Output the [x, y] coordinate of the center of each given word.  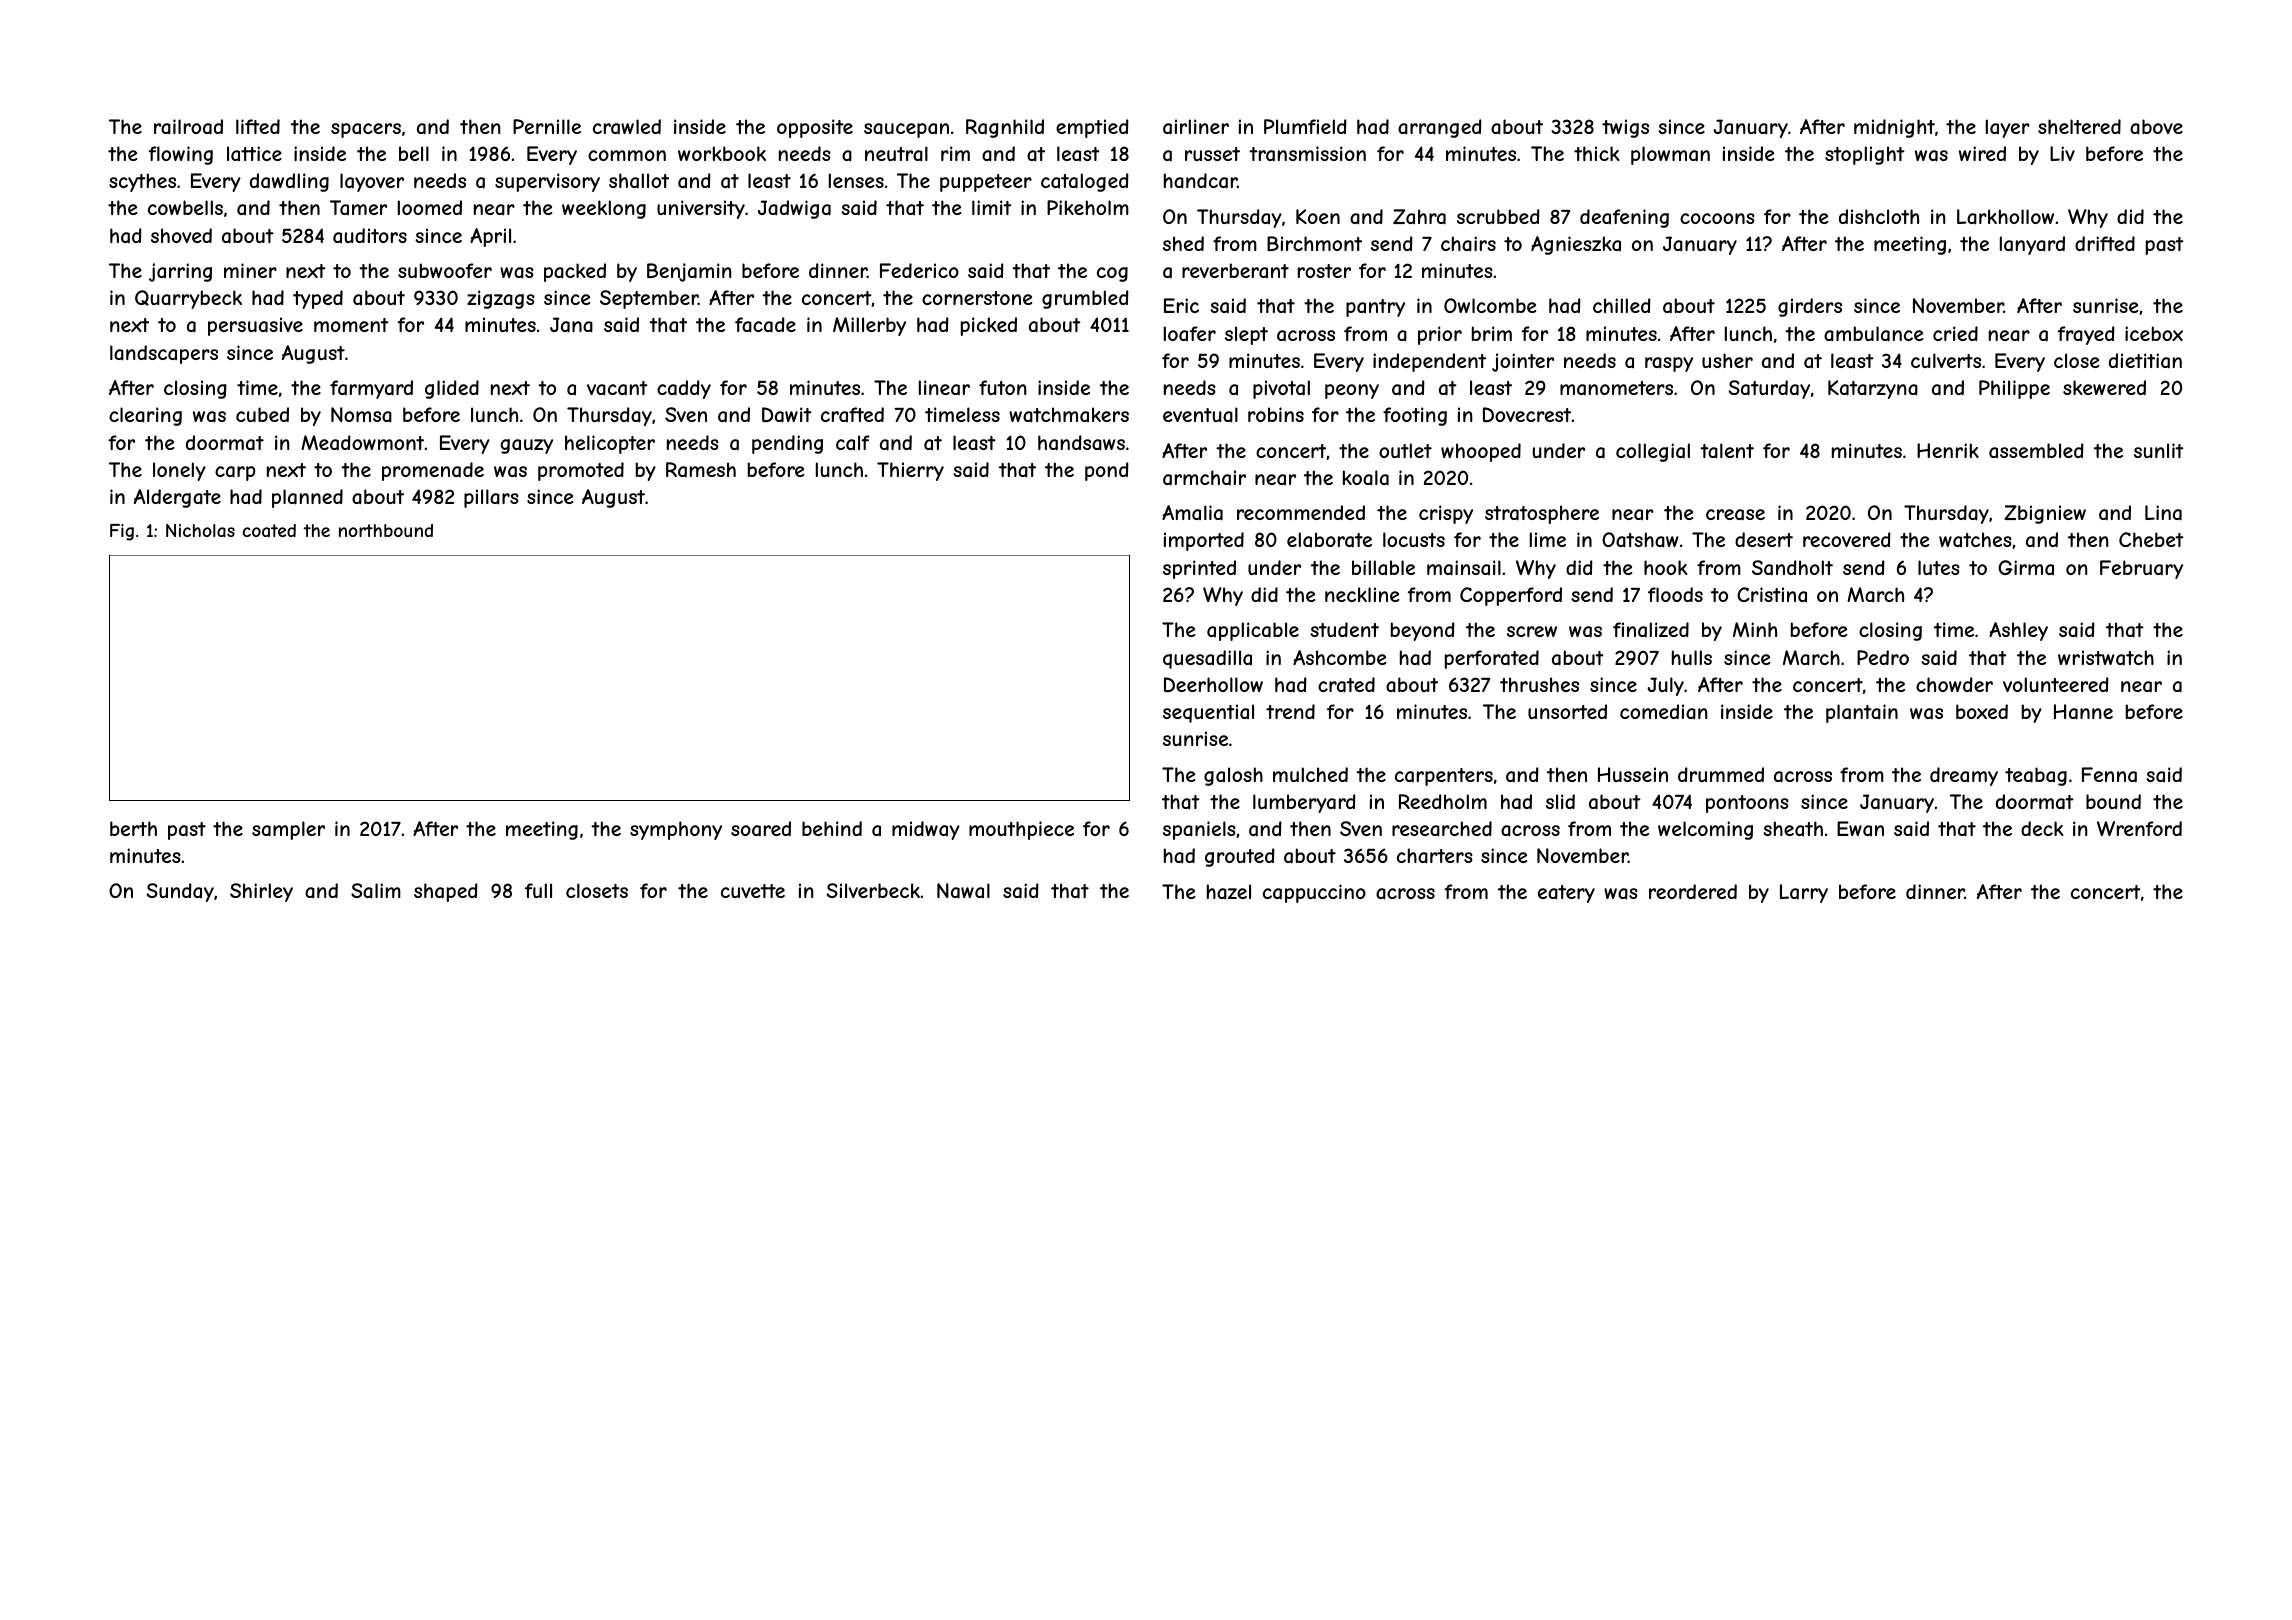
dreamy [1964, 776]
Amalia [1192, 513]
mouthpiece [1021, 830]
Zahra [1419, 217]
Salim [376, 891]
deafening [1624, 218]
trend [1290, 711]
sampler [288, 830]
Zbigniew [2045, 514]
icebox [2154, 333]
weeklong [604, 209]
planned [307, 498]
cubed [262, 414]
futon [1003, 387]
